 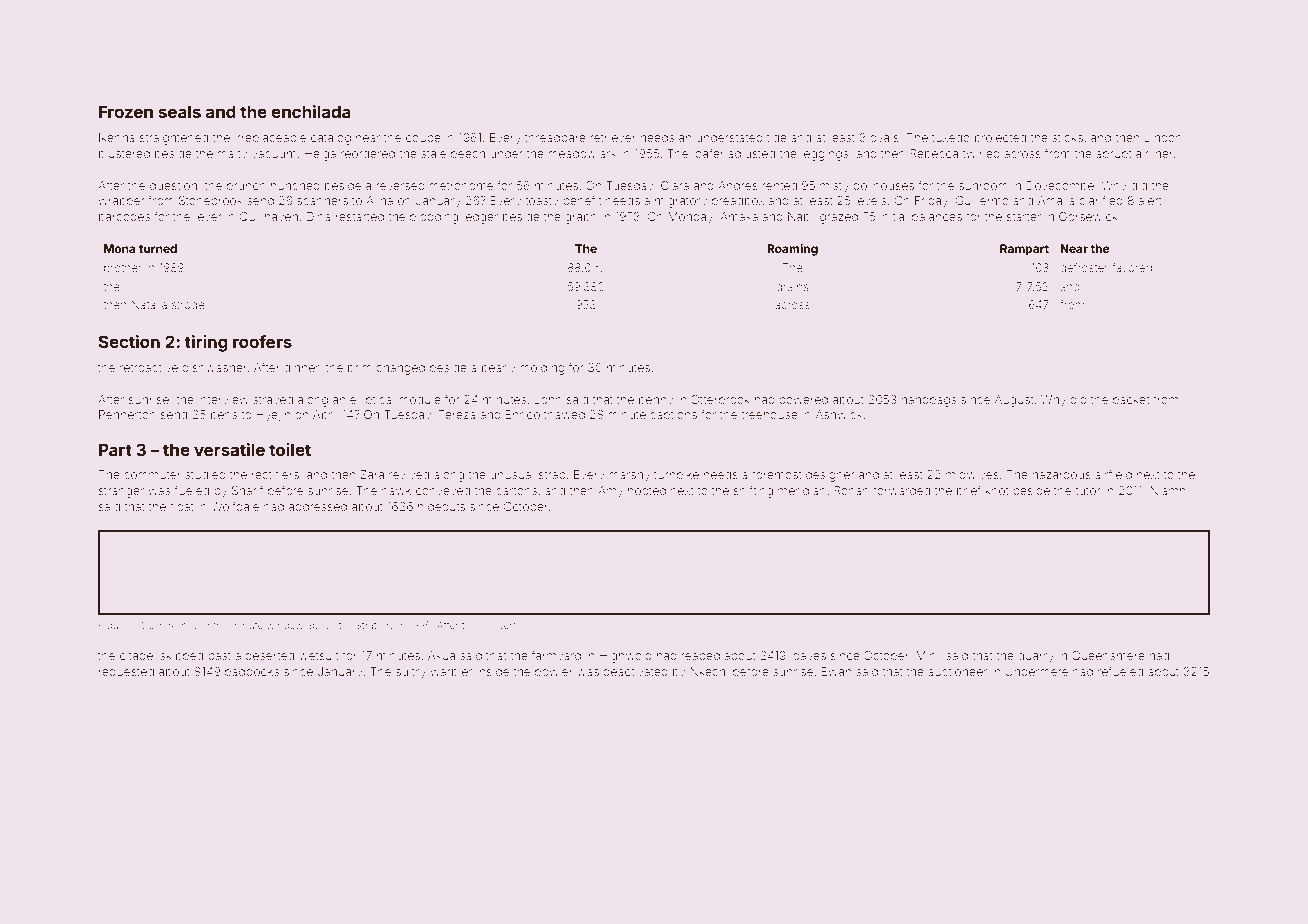 I want to click on studied, so click(x=205, y=474).
